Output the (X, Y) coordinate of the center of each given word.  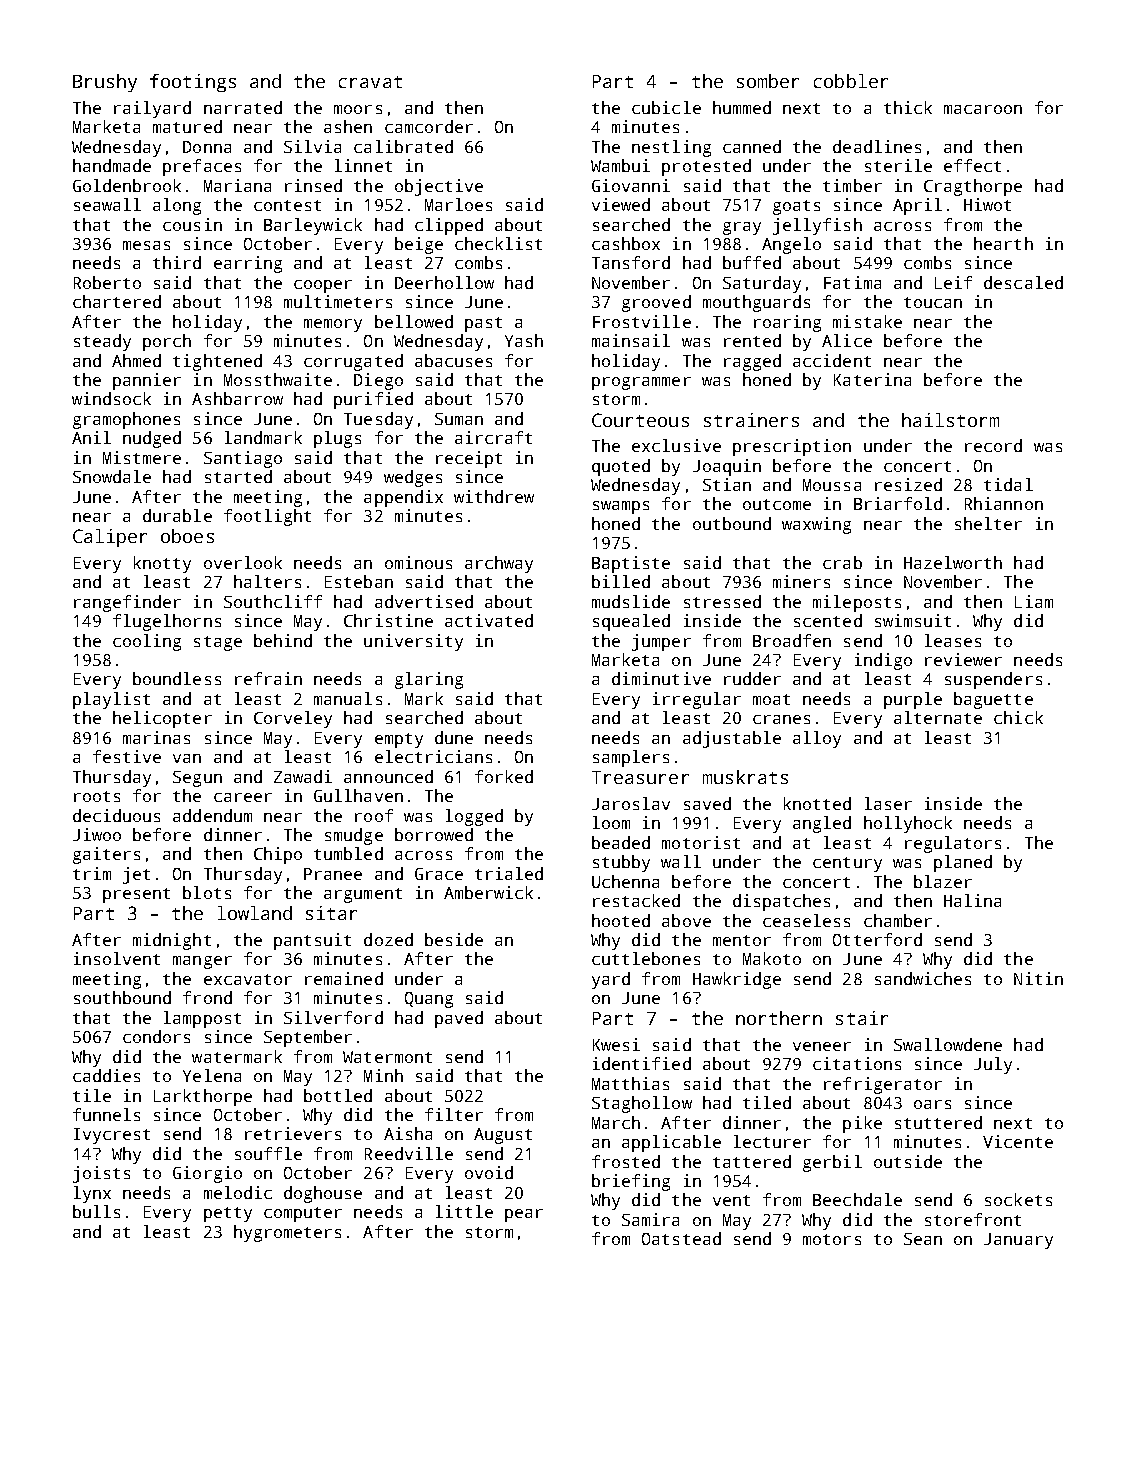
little (464, 1211)
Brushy (105, 83)
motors (832, 1239)
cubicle (666, 107)
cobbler (851, 81)
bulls (96, 1211)
